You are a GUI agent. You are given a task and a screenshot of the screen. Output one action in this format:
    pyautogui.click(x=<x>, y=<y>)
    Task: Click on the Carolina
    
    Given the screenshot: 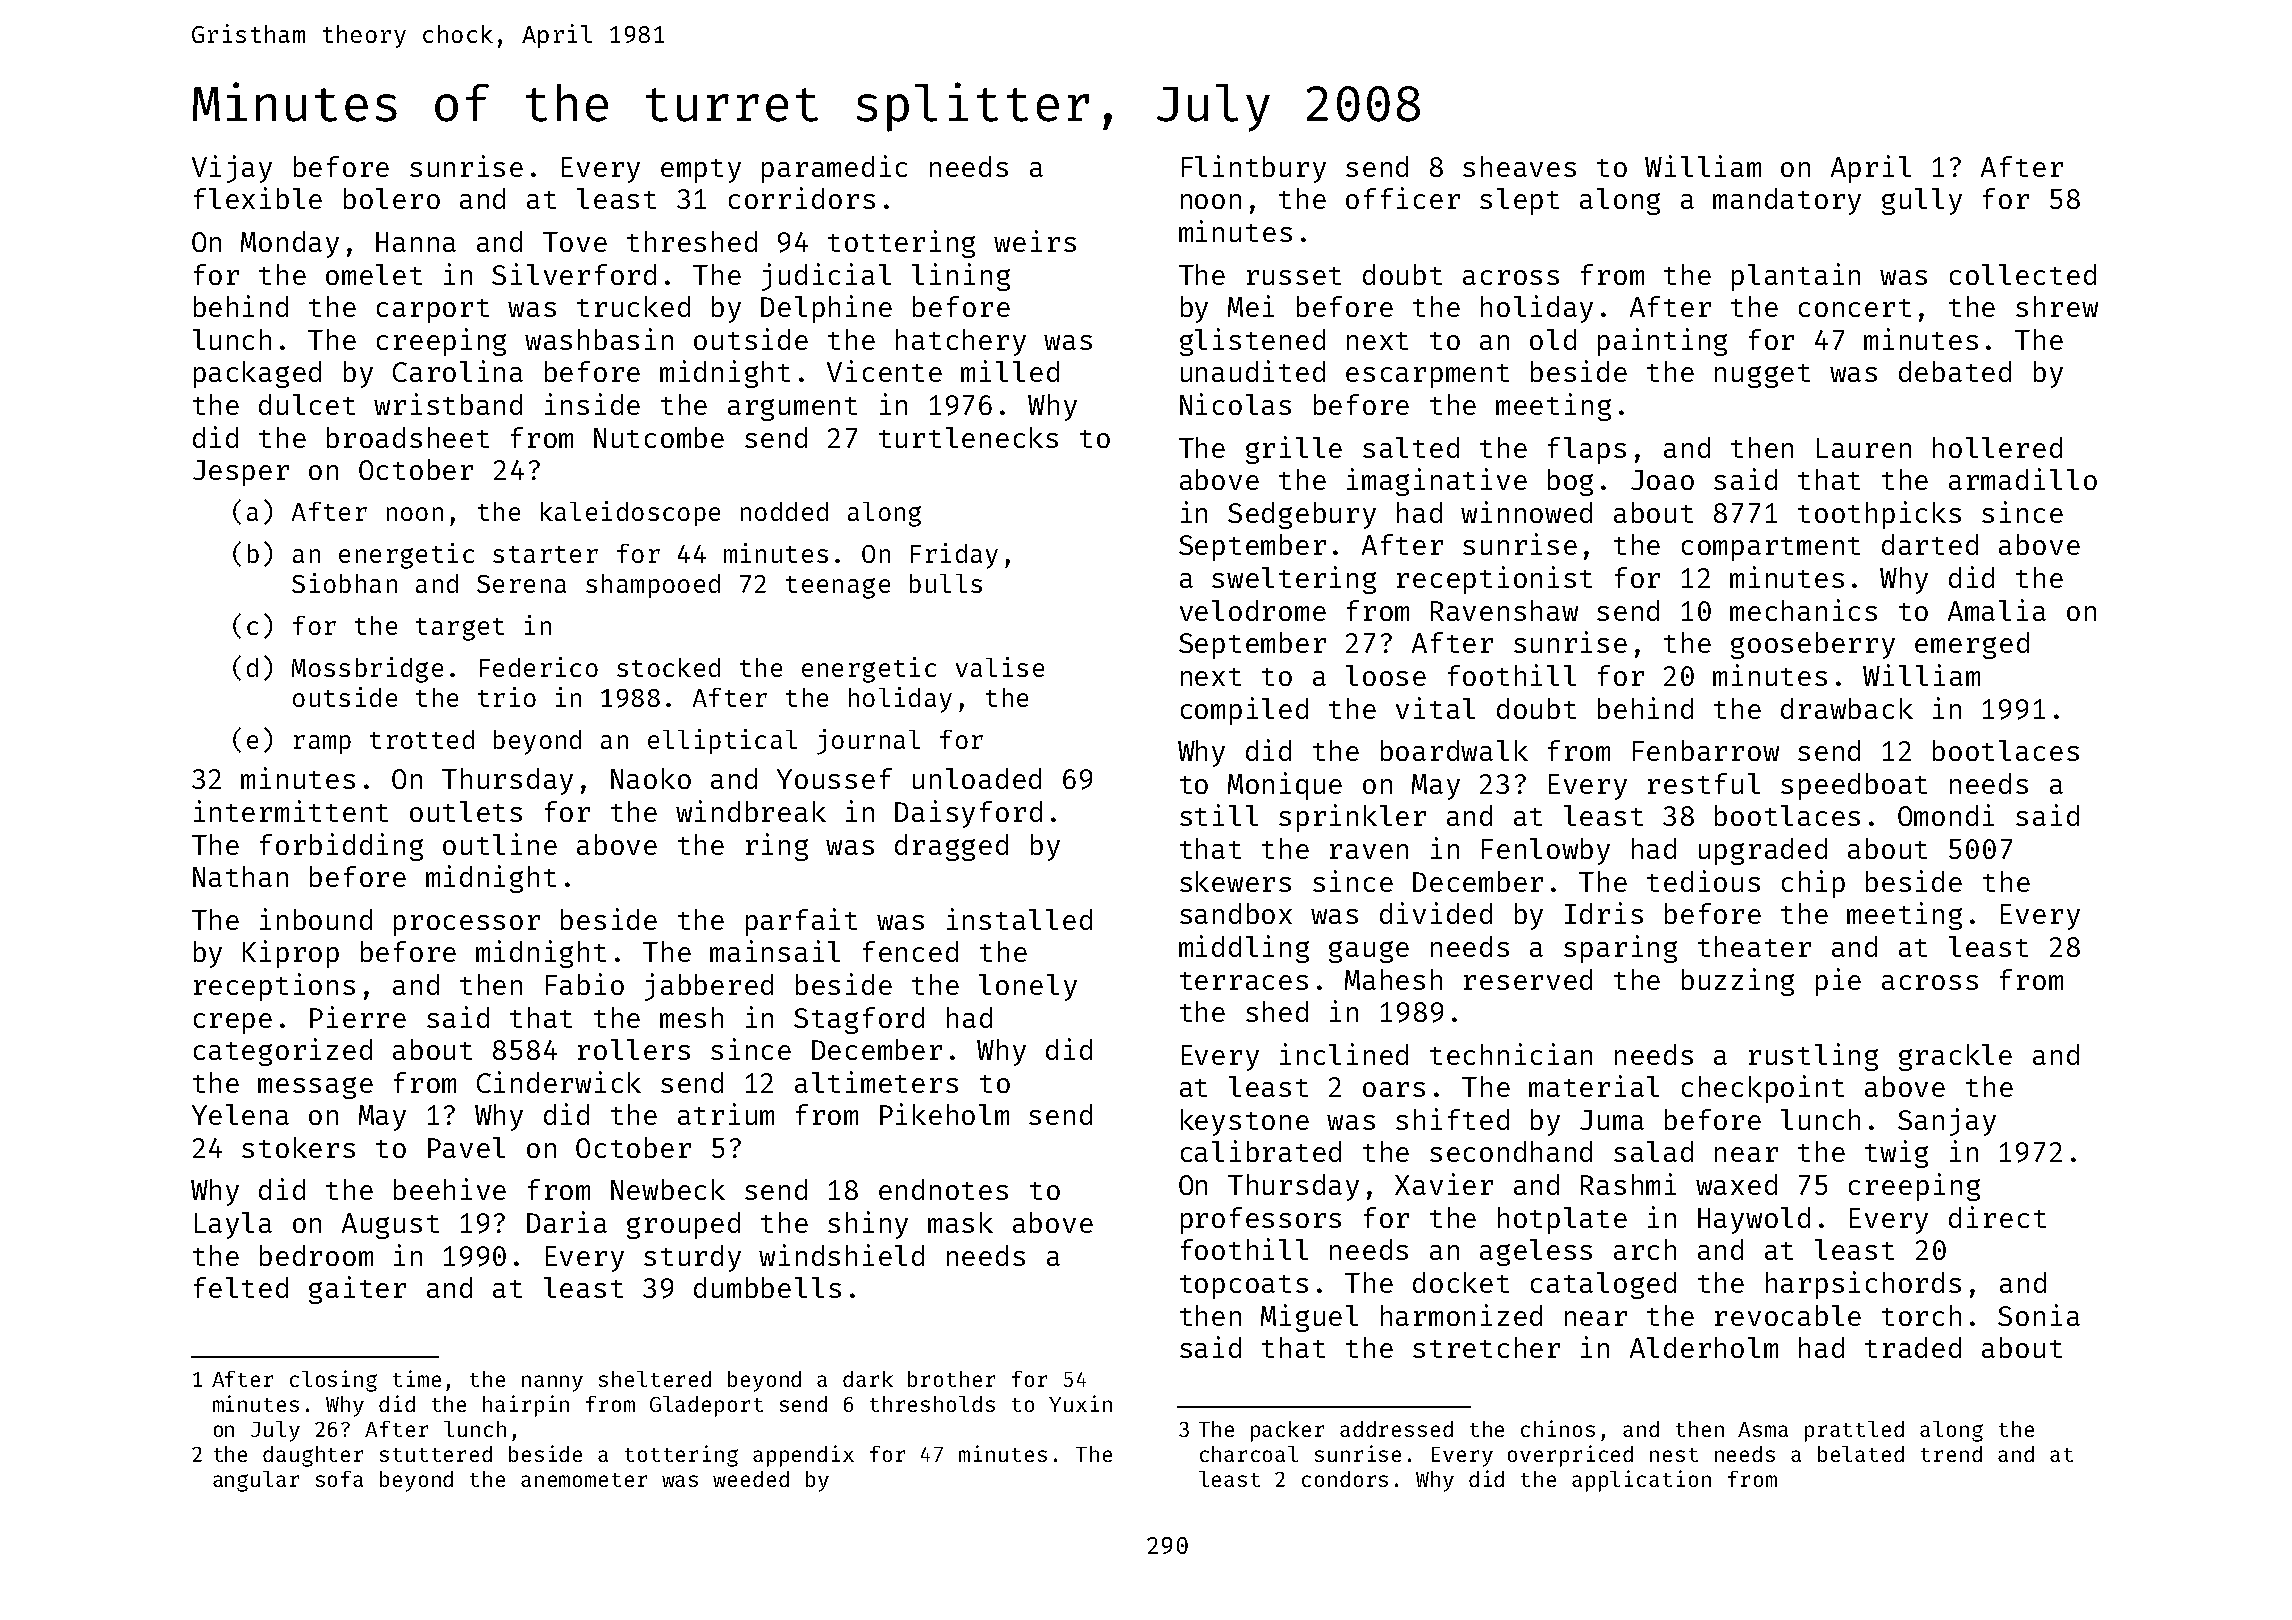 What is the action you would take?
    pyautogui.click(x=458, y=371)
